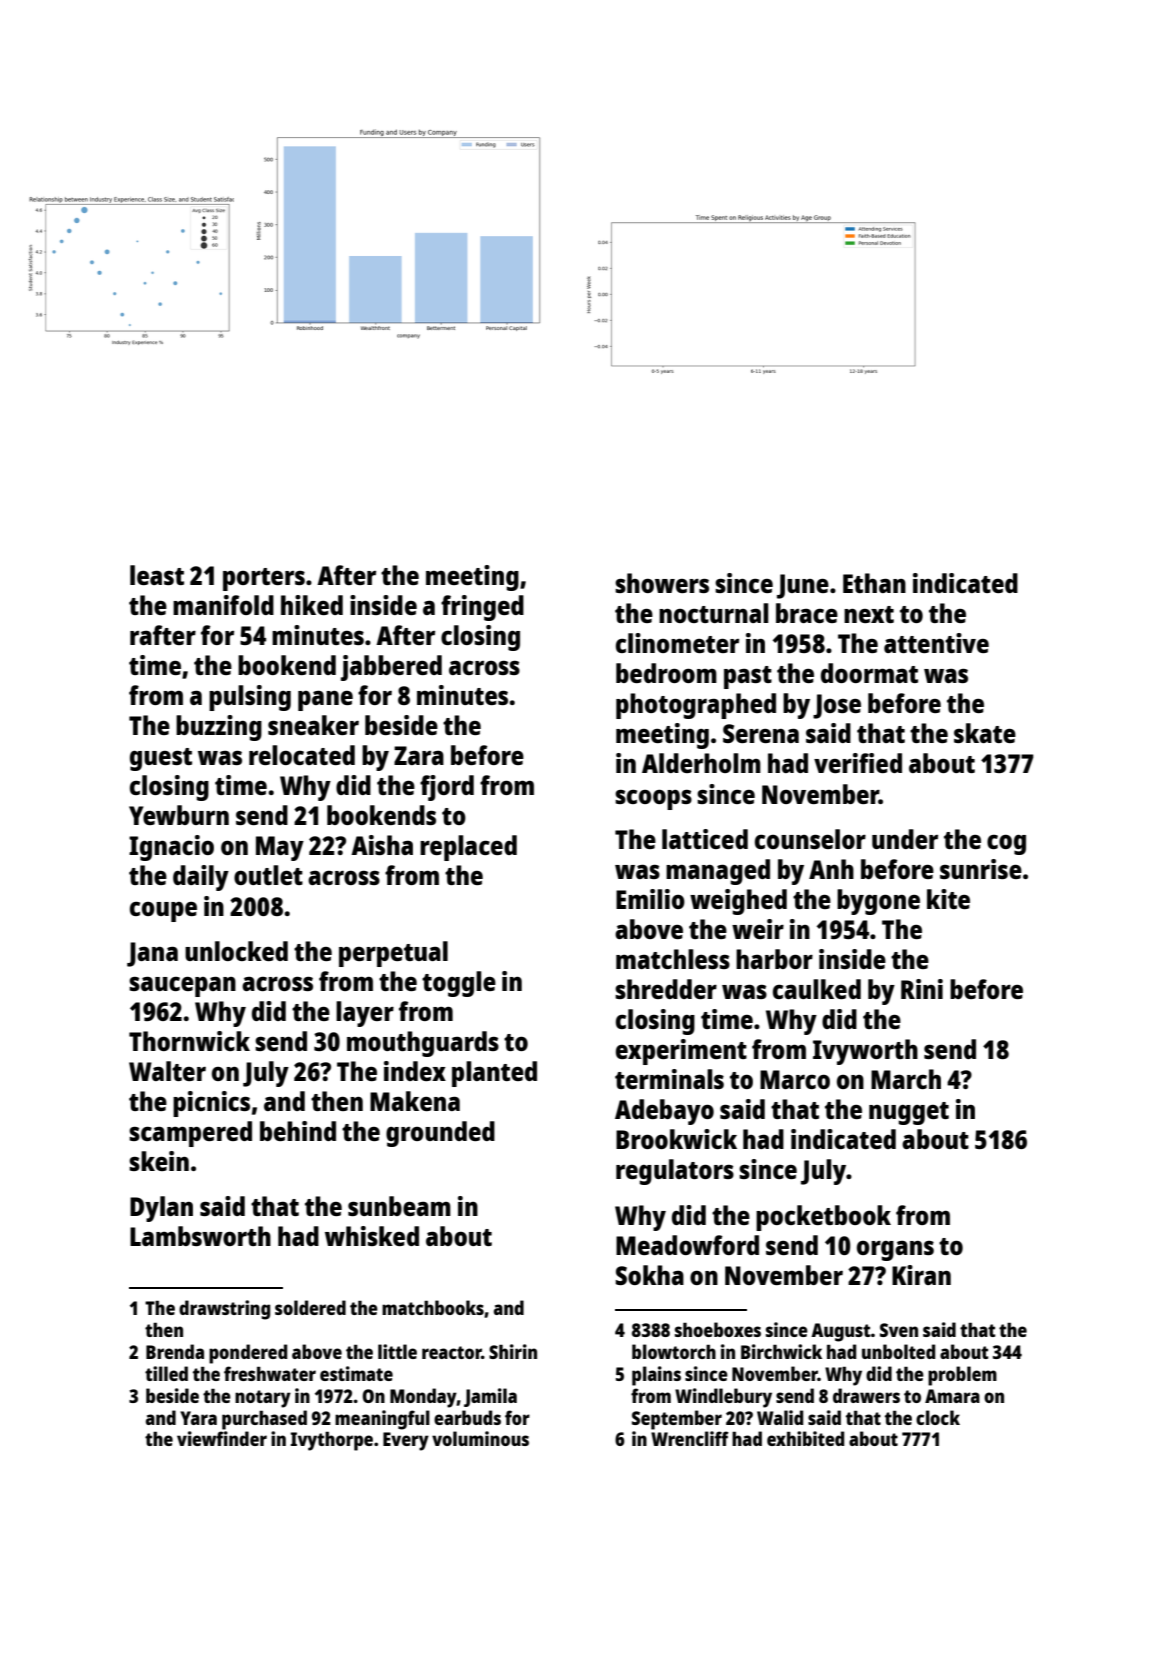 This page has height=1654, width=1165. What do you see at coordinates (837, 706) in the page?
I see `Jose` at bounding box center [837, 706].
